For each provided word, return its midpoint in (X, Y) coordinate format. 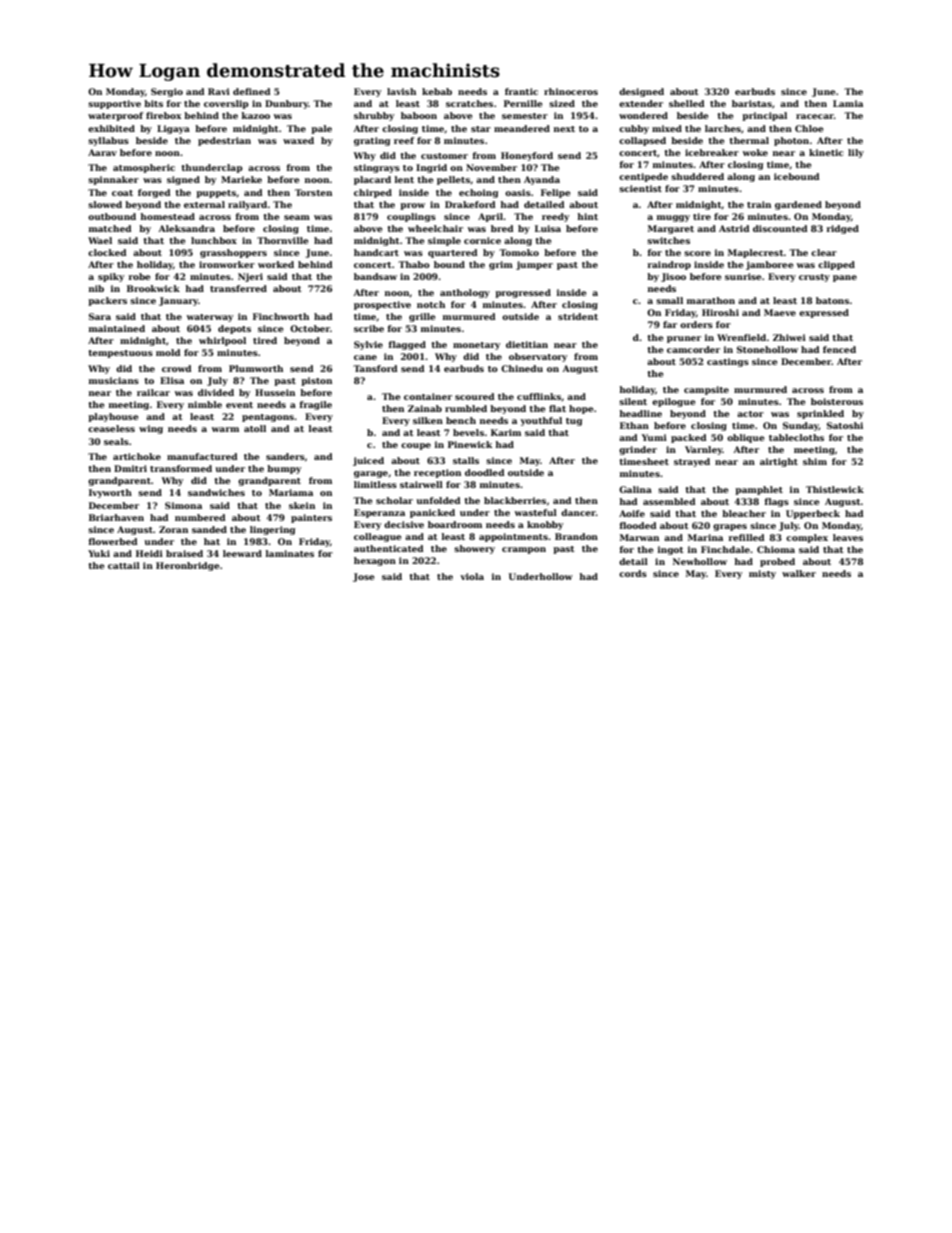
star (481, 129)
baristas (752, 103)
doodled (485, 472)
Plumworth (256, 368)
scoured (475, 396)
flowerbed (113, 541)
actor (750, 414)
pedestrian (224, 141)
